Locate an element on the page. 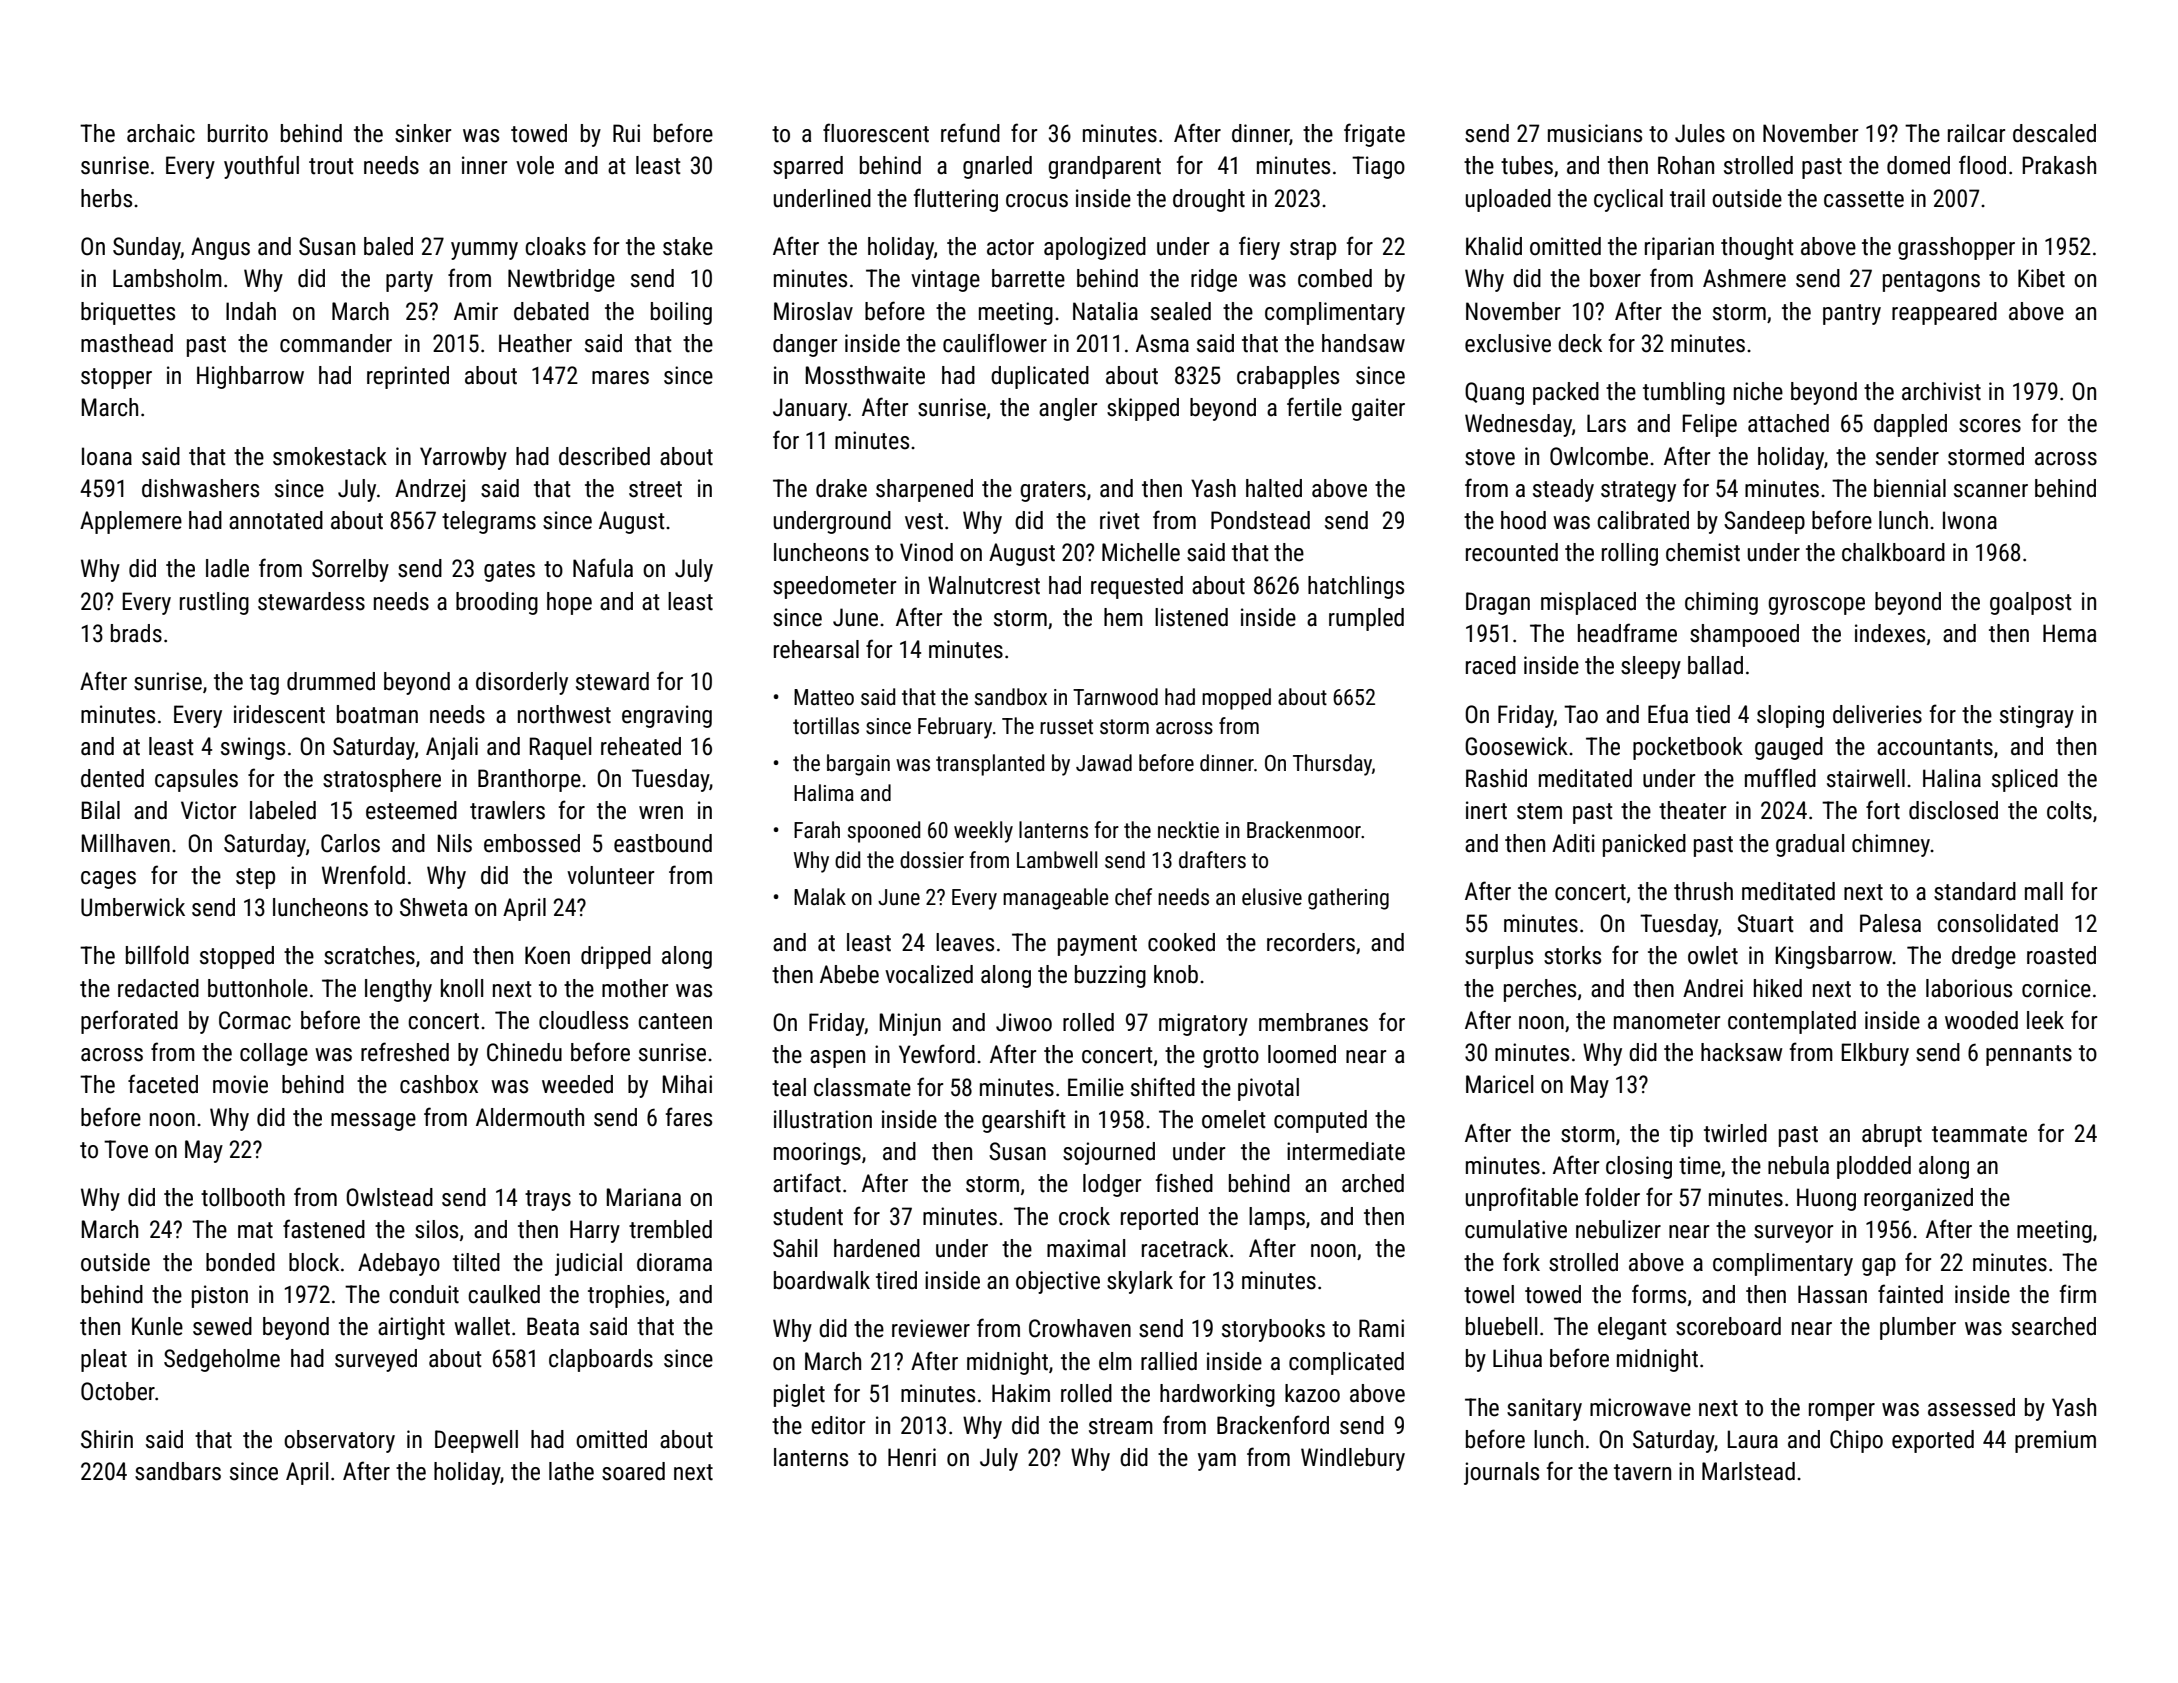  combed is located at coordinates (1335, 278).
